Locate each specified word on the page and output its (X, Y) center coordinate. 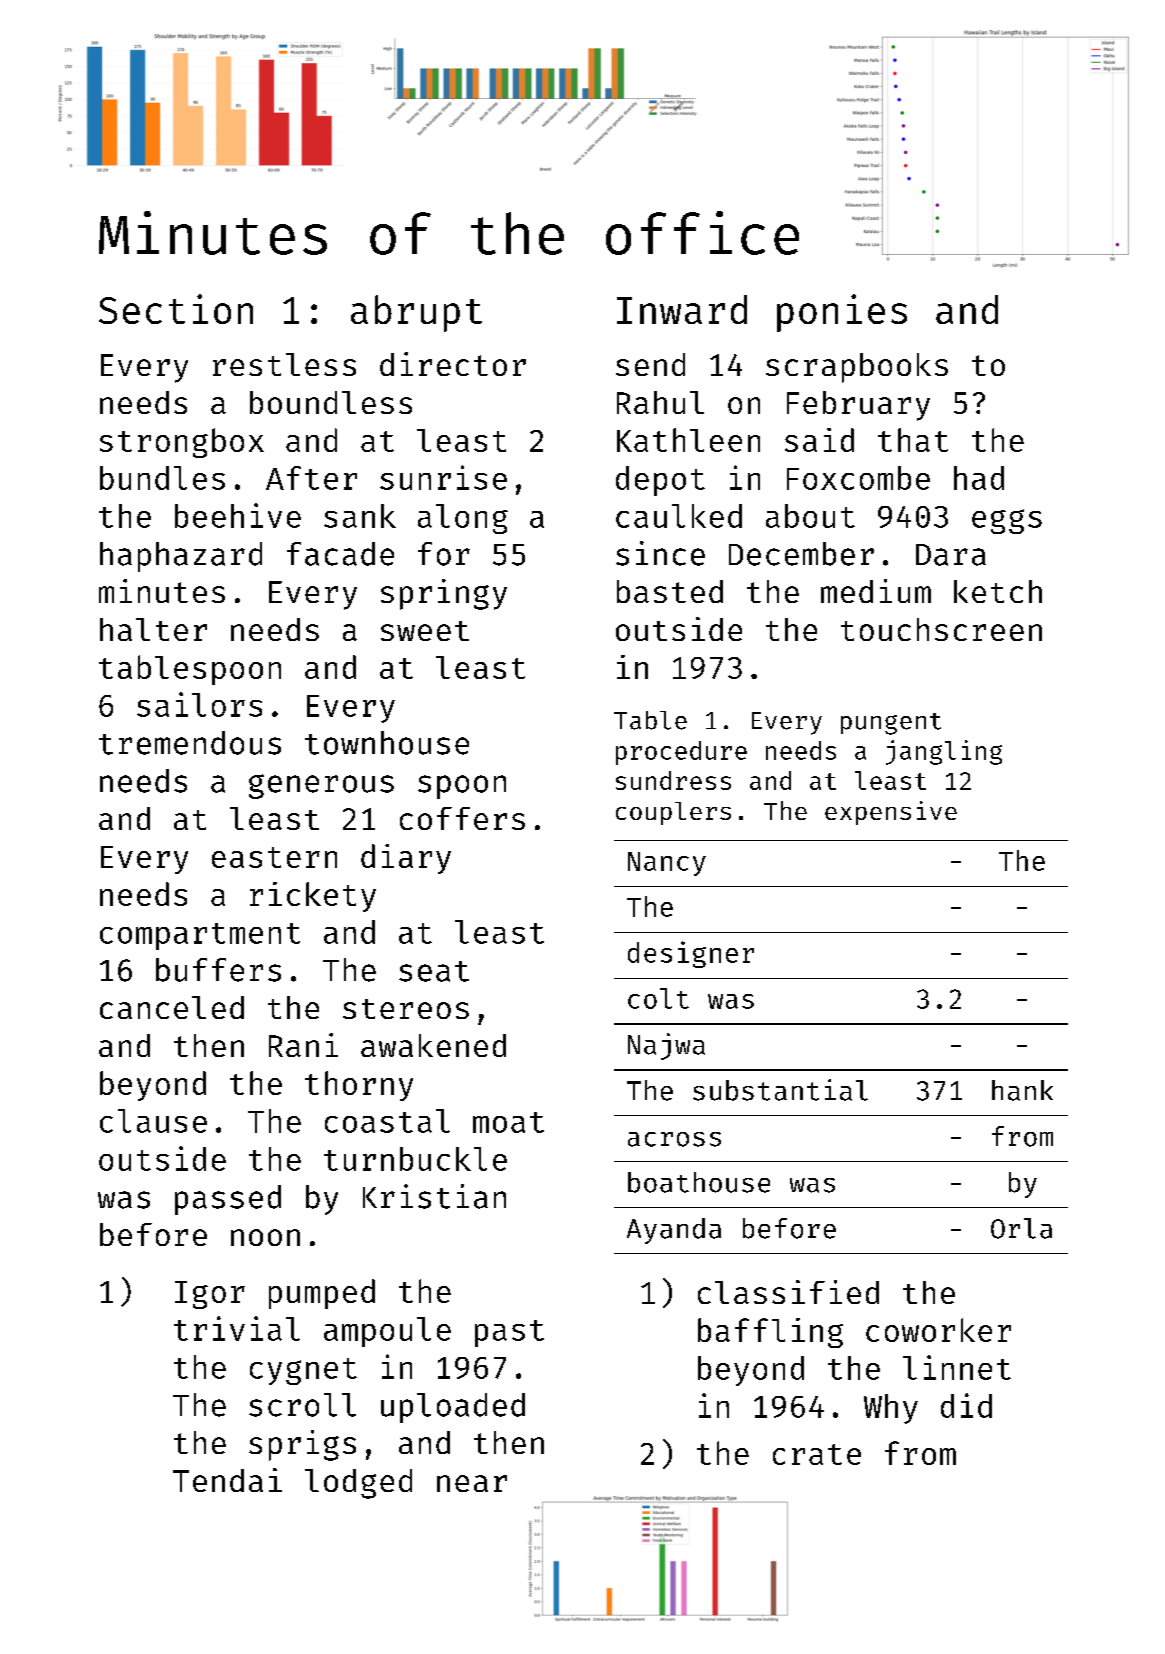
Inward (682, 309)
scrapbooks (857, 368)
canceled (172, 1007)
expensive (891, 813)
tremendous (190, 743)
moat (508, 1122)
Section (176, 309)
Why (891, 1409)
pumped (322, 1294)
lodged (358, 1484)
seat (434, 971)
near (472, 1483)
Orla (1021, 1228)
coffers (462, 818)
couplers (673, 813)
